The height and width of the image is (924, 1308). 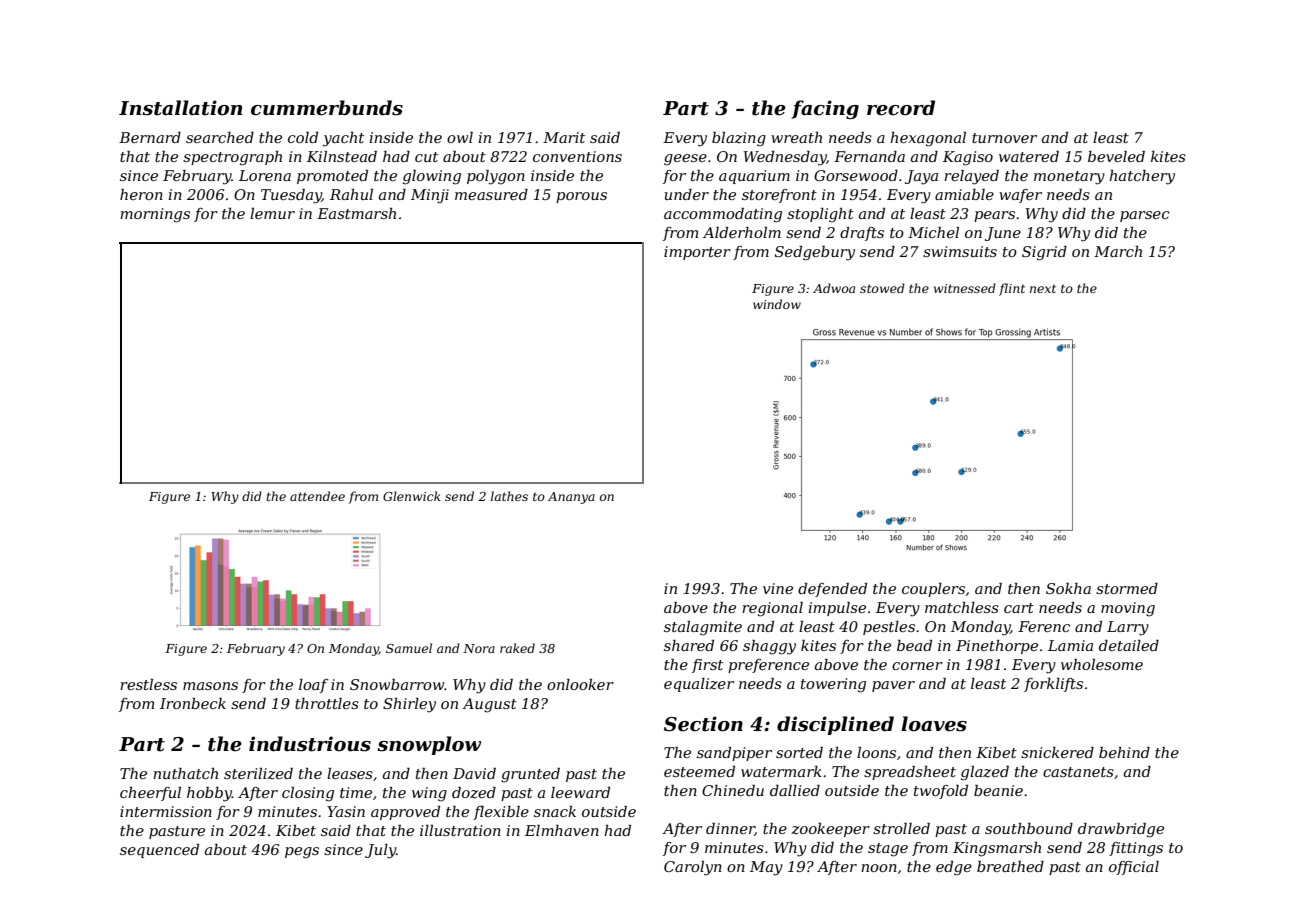 What do you see at coordinates (914, 645) in the image?
I see `bead` at bounding box center [914, 645].
